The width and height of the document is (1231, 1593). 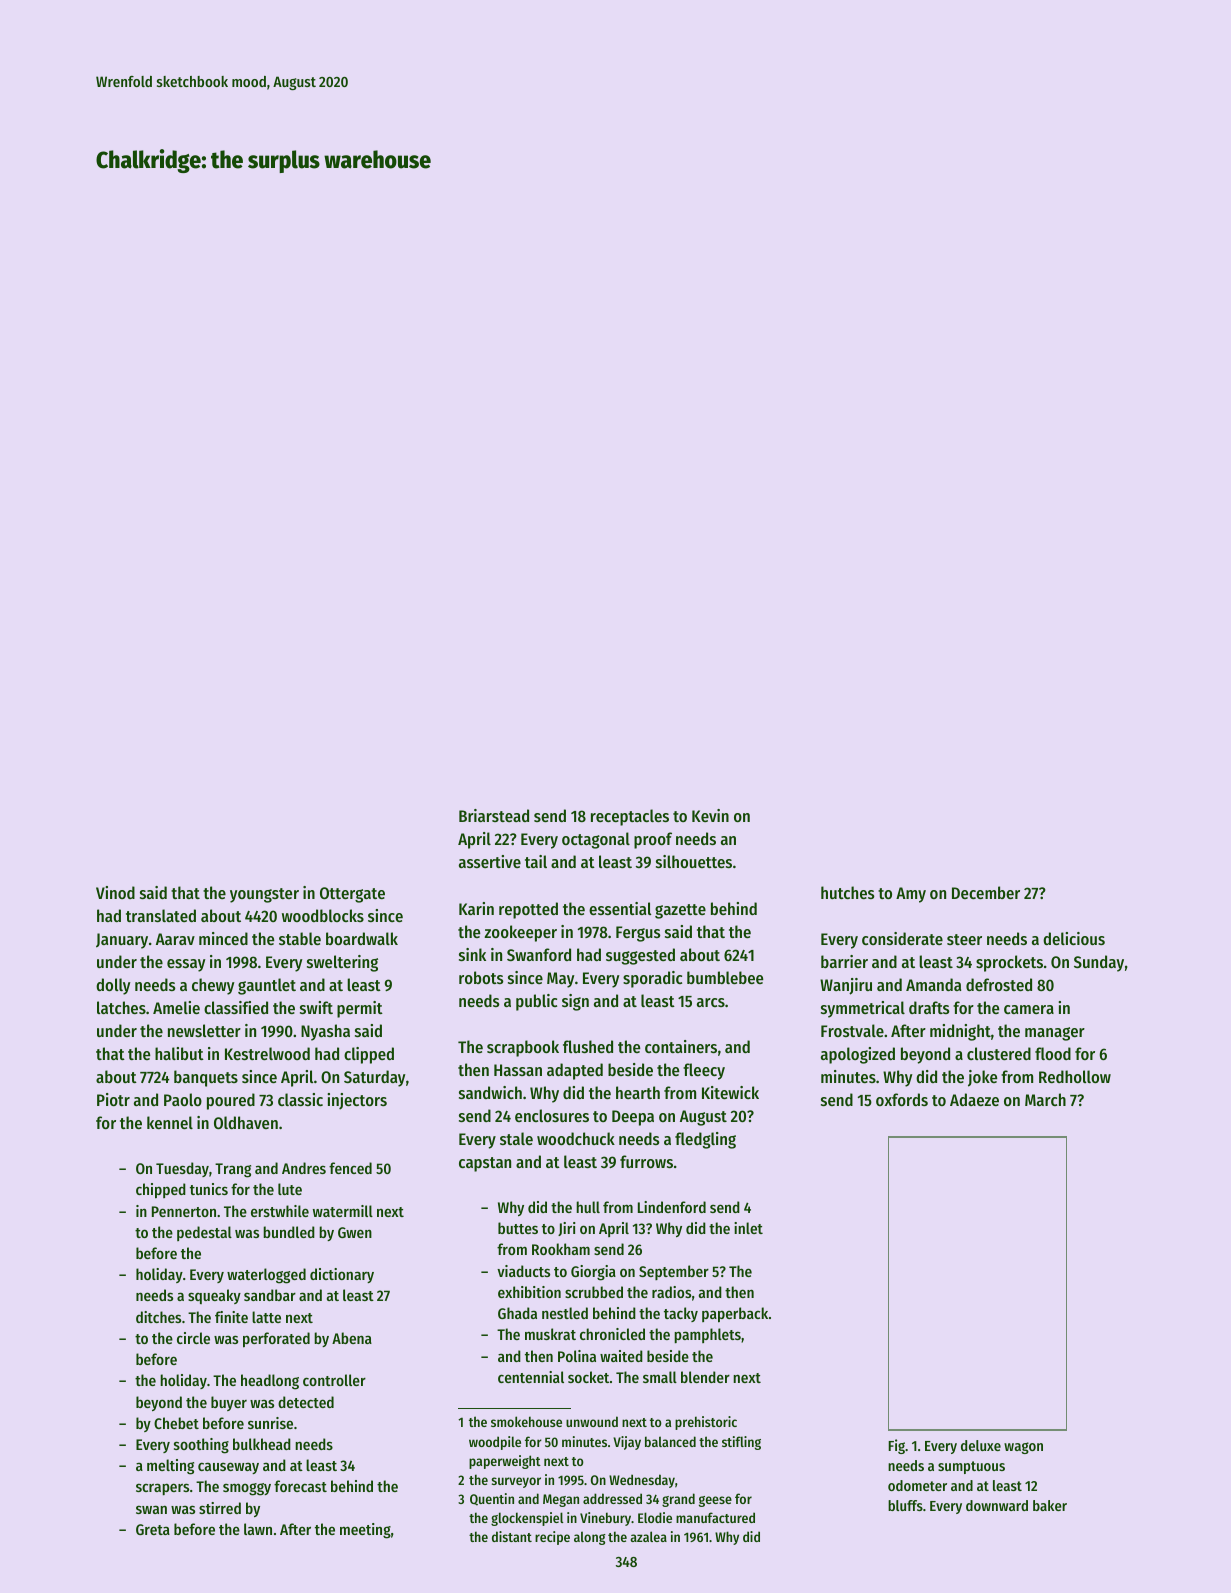 I want to click on meeting, so click(x=365, y=1531).
